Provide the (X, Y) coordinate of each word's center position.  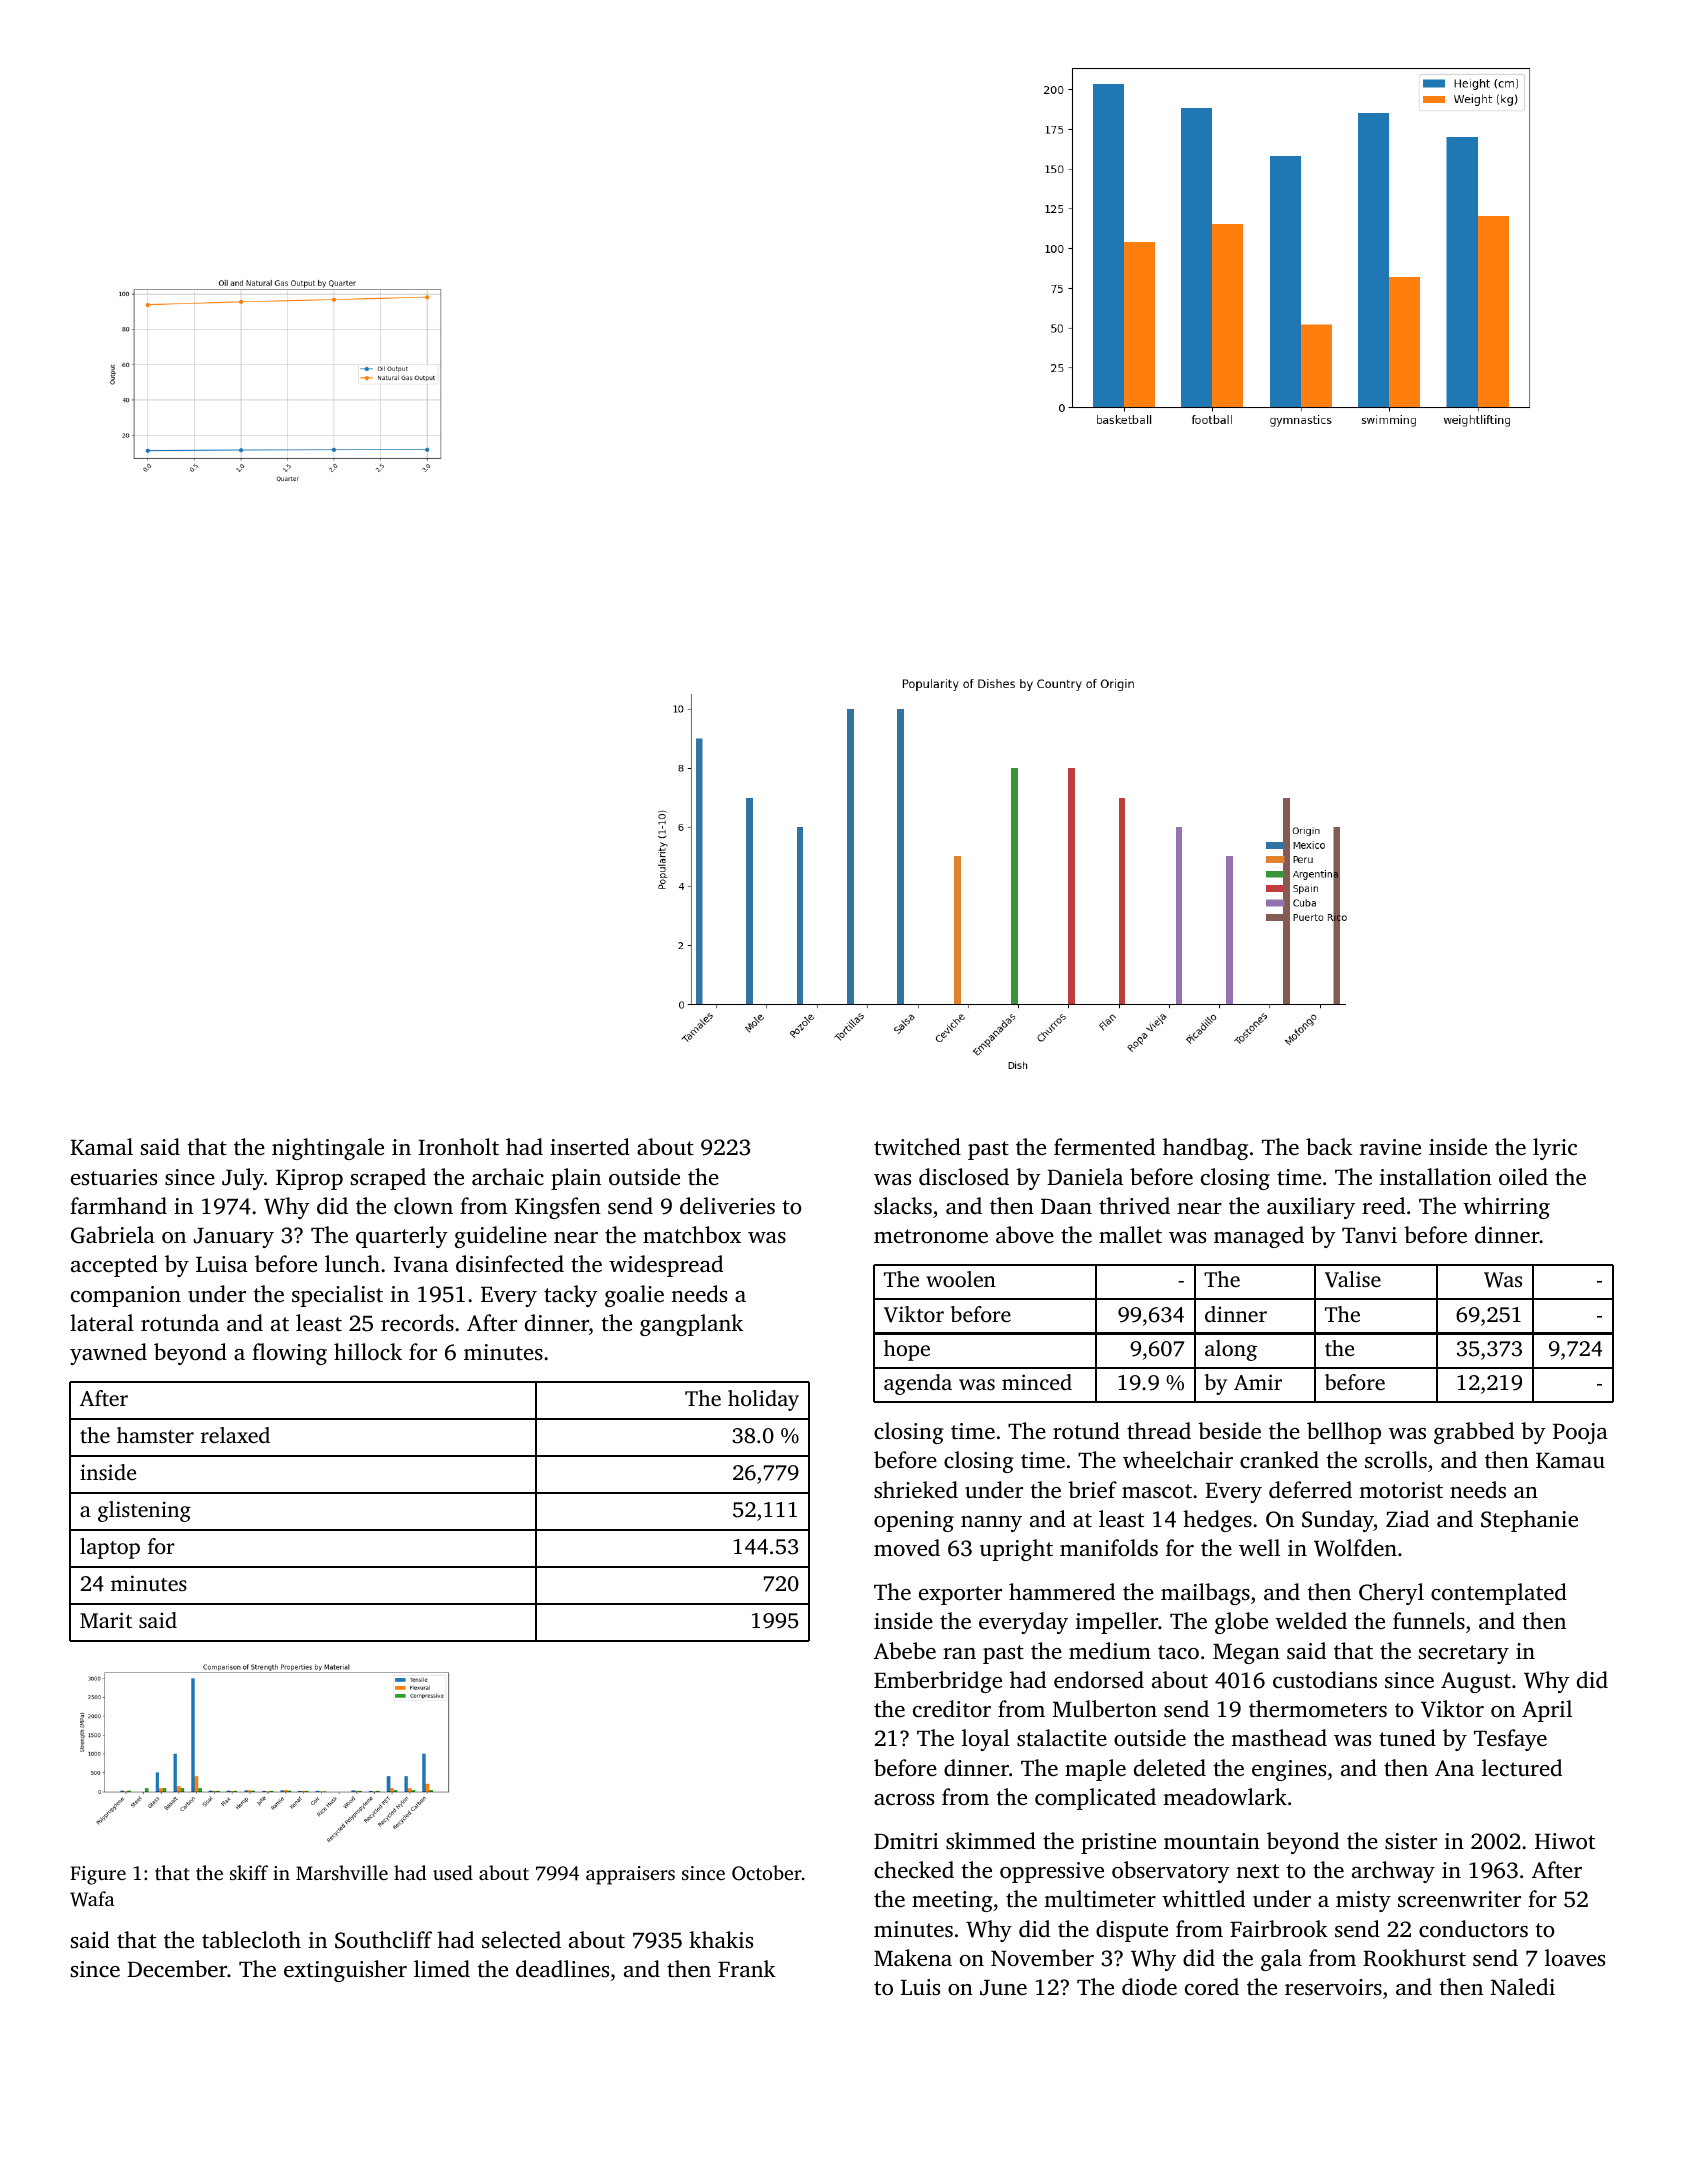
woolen (961, 1279)
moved (907, 1547)
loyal (986, 1740)
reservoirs (1333, 1987)
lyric (1555, 1149)
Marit (106, 1620)
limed (442, 1969)
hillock (368, 1352)
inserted (590, 1147)
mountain (1212, 1841)
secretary (1464, 1654)
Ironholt (459, 1147)
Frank (747, 1968)
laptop (110, 1548)
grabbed (1474, 1433)
